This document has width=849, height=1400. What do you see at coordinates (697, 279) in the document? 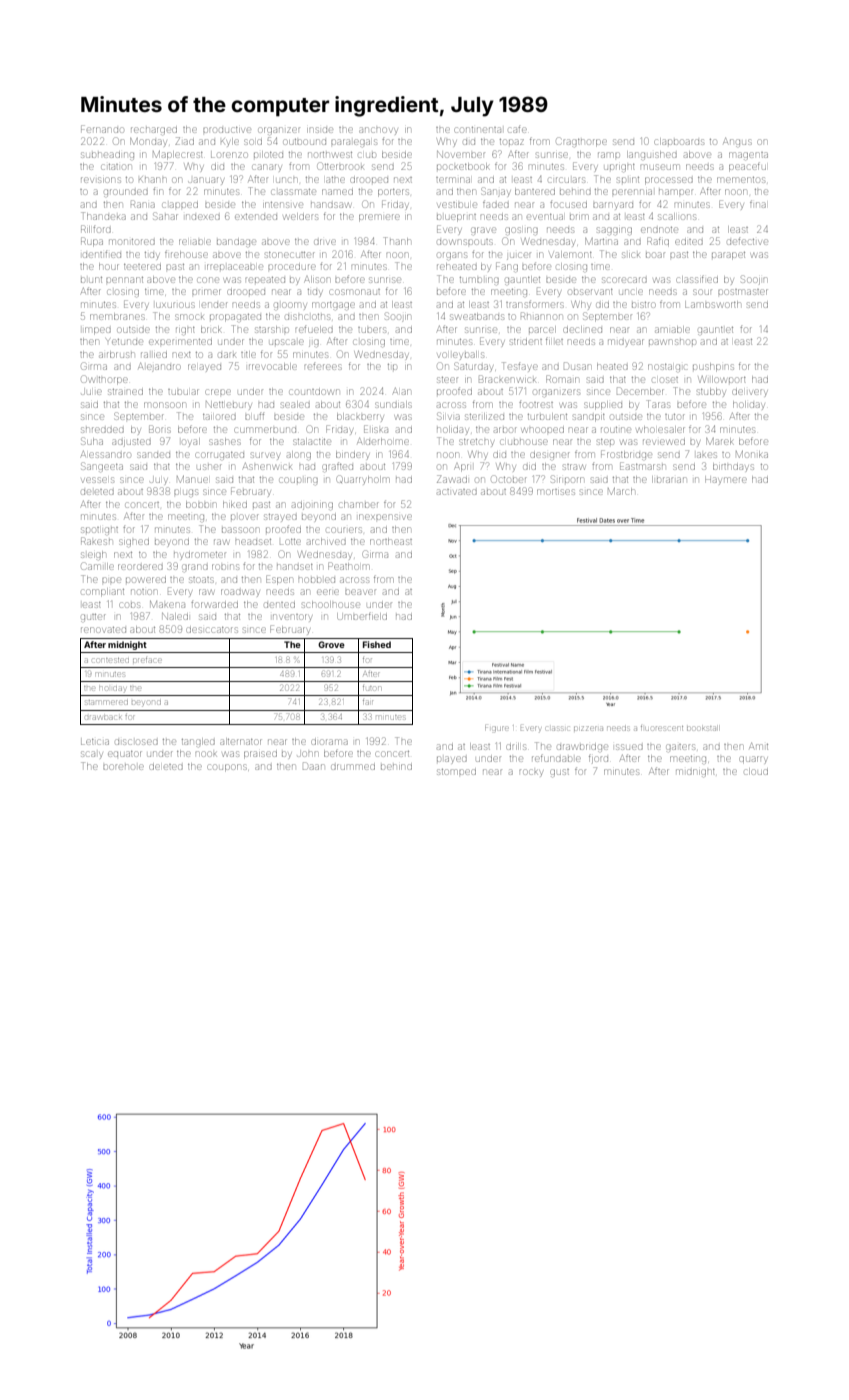
I see `classified` at bounding box center [697, 279].
